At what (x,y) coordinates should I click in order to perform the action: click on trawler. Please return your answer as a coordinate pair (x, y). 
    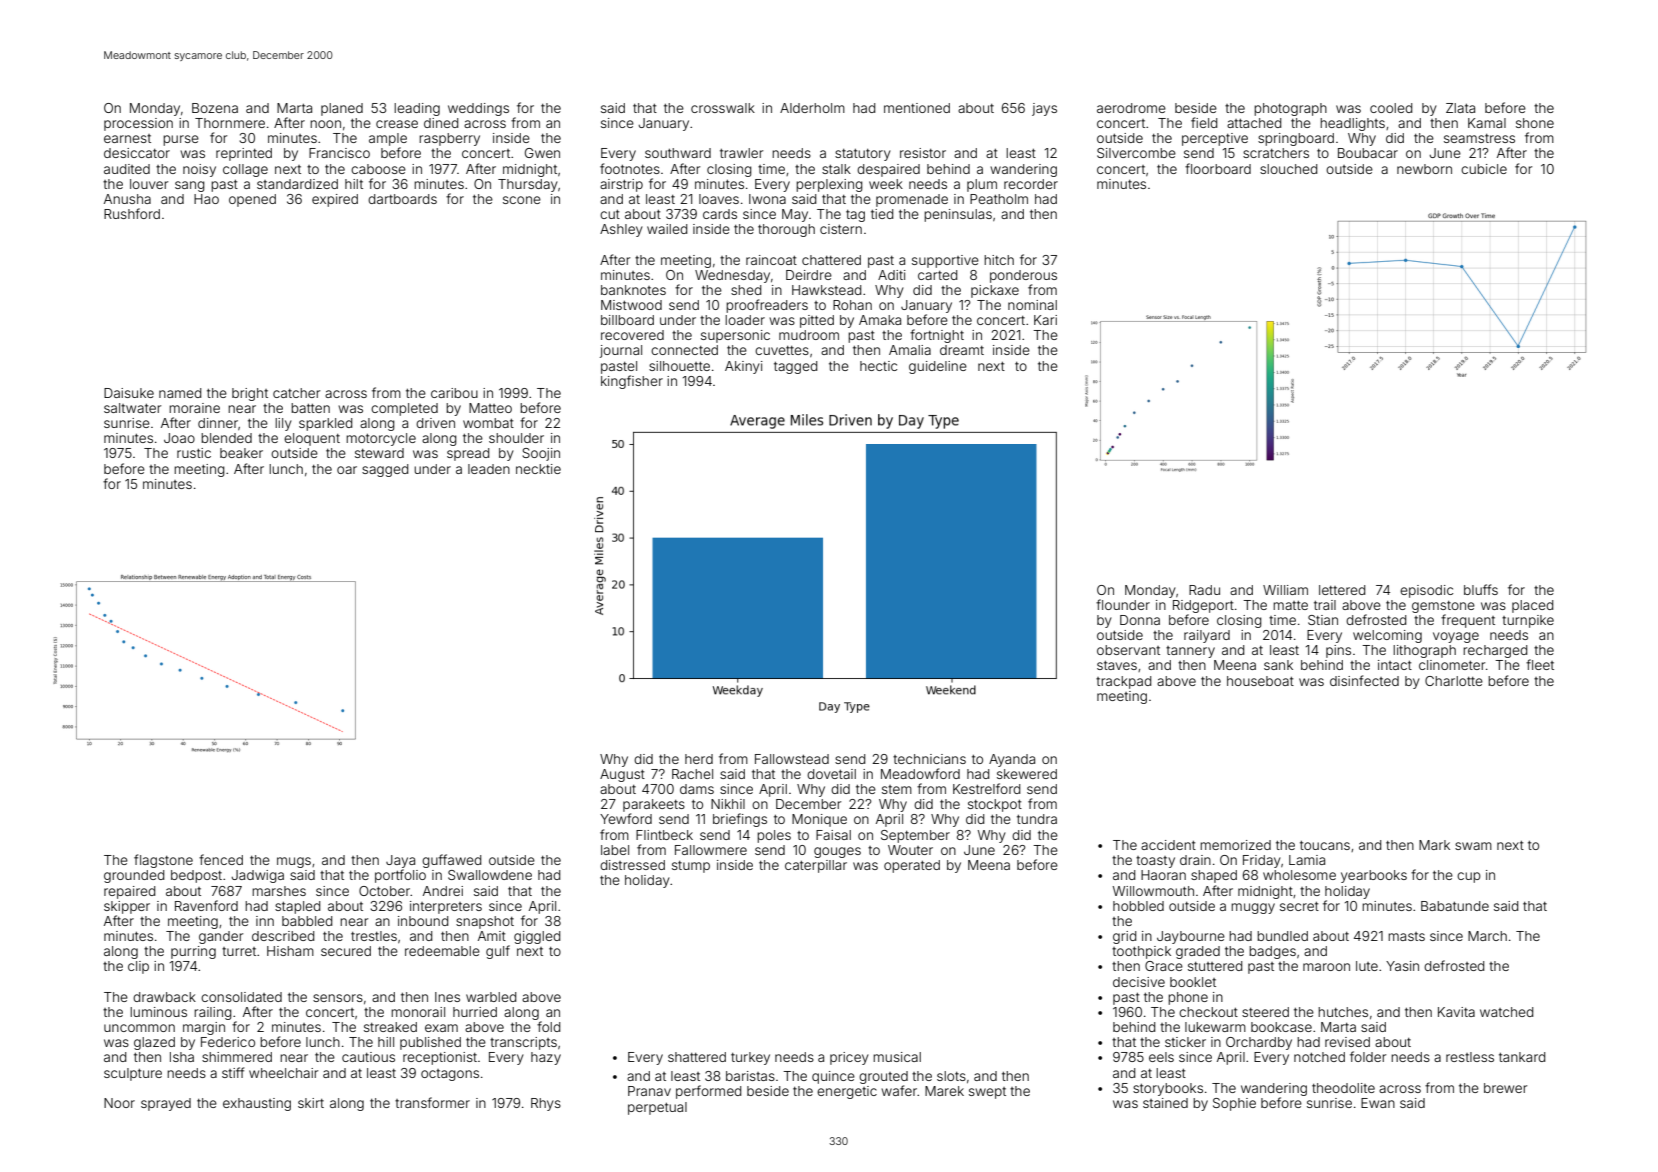
    Looking at the image, I should click on (741, 153).
